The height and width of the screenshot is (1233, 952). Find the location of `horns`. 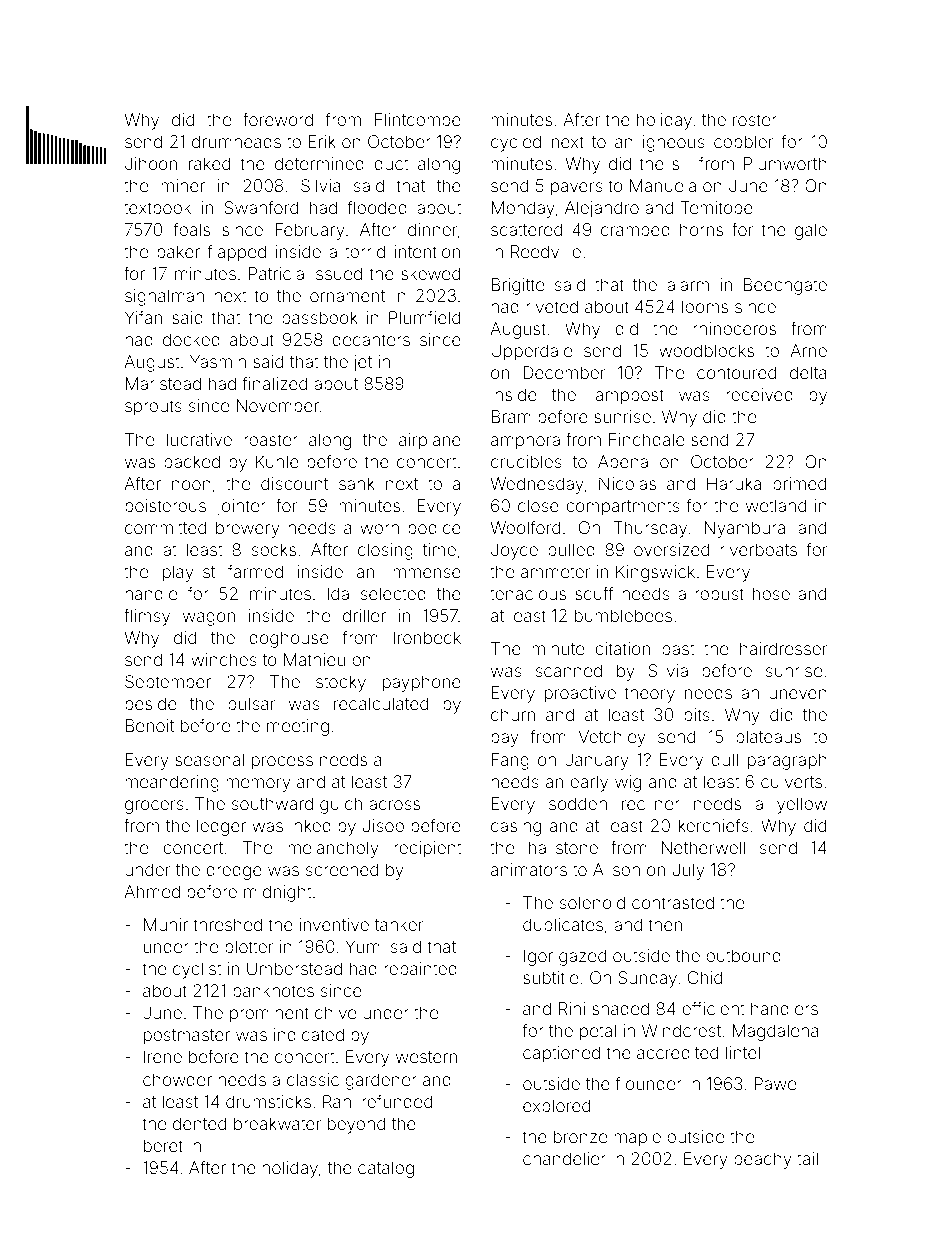

horns is located at coordinates (701, 229).
